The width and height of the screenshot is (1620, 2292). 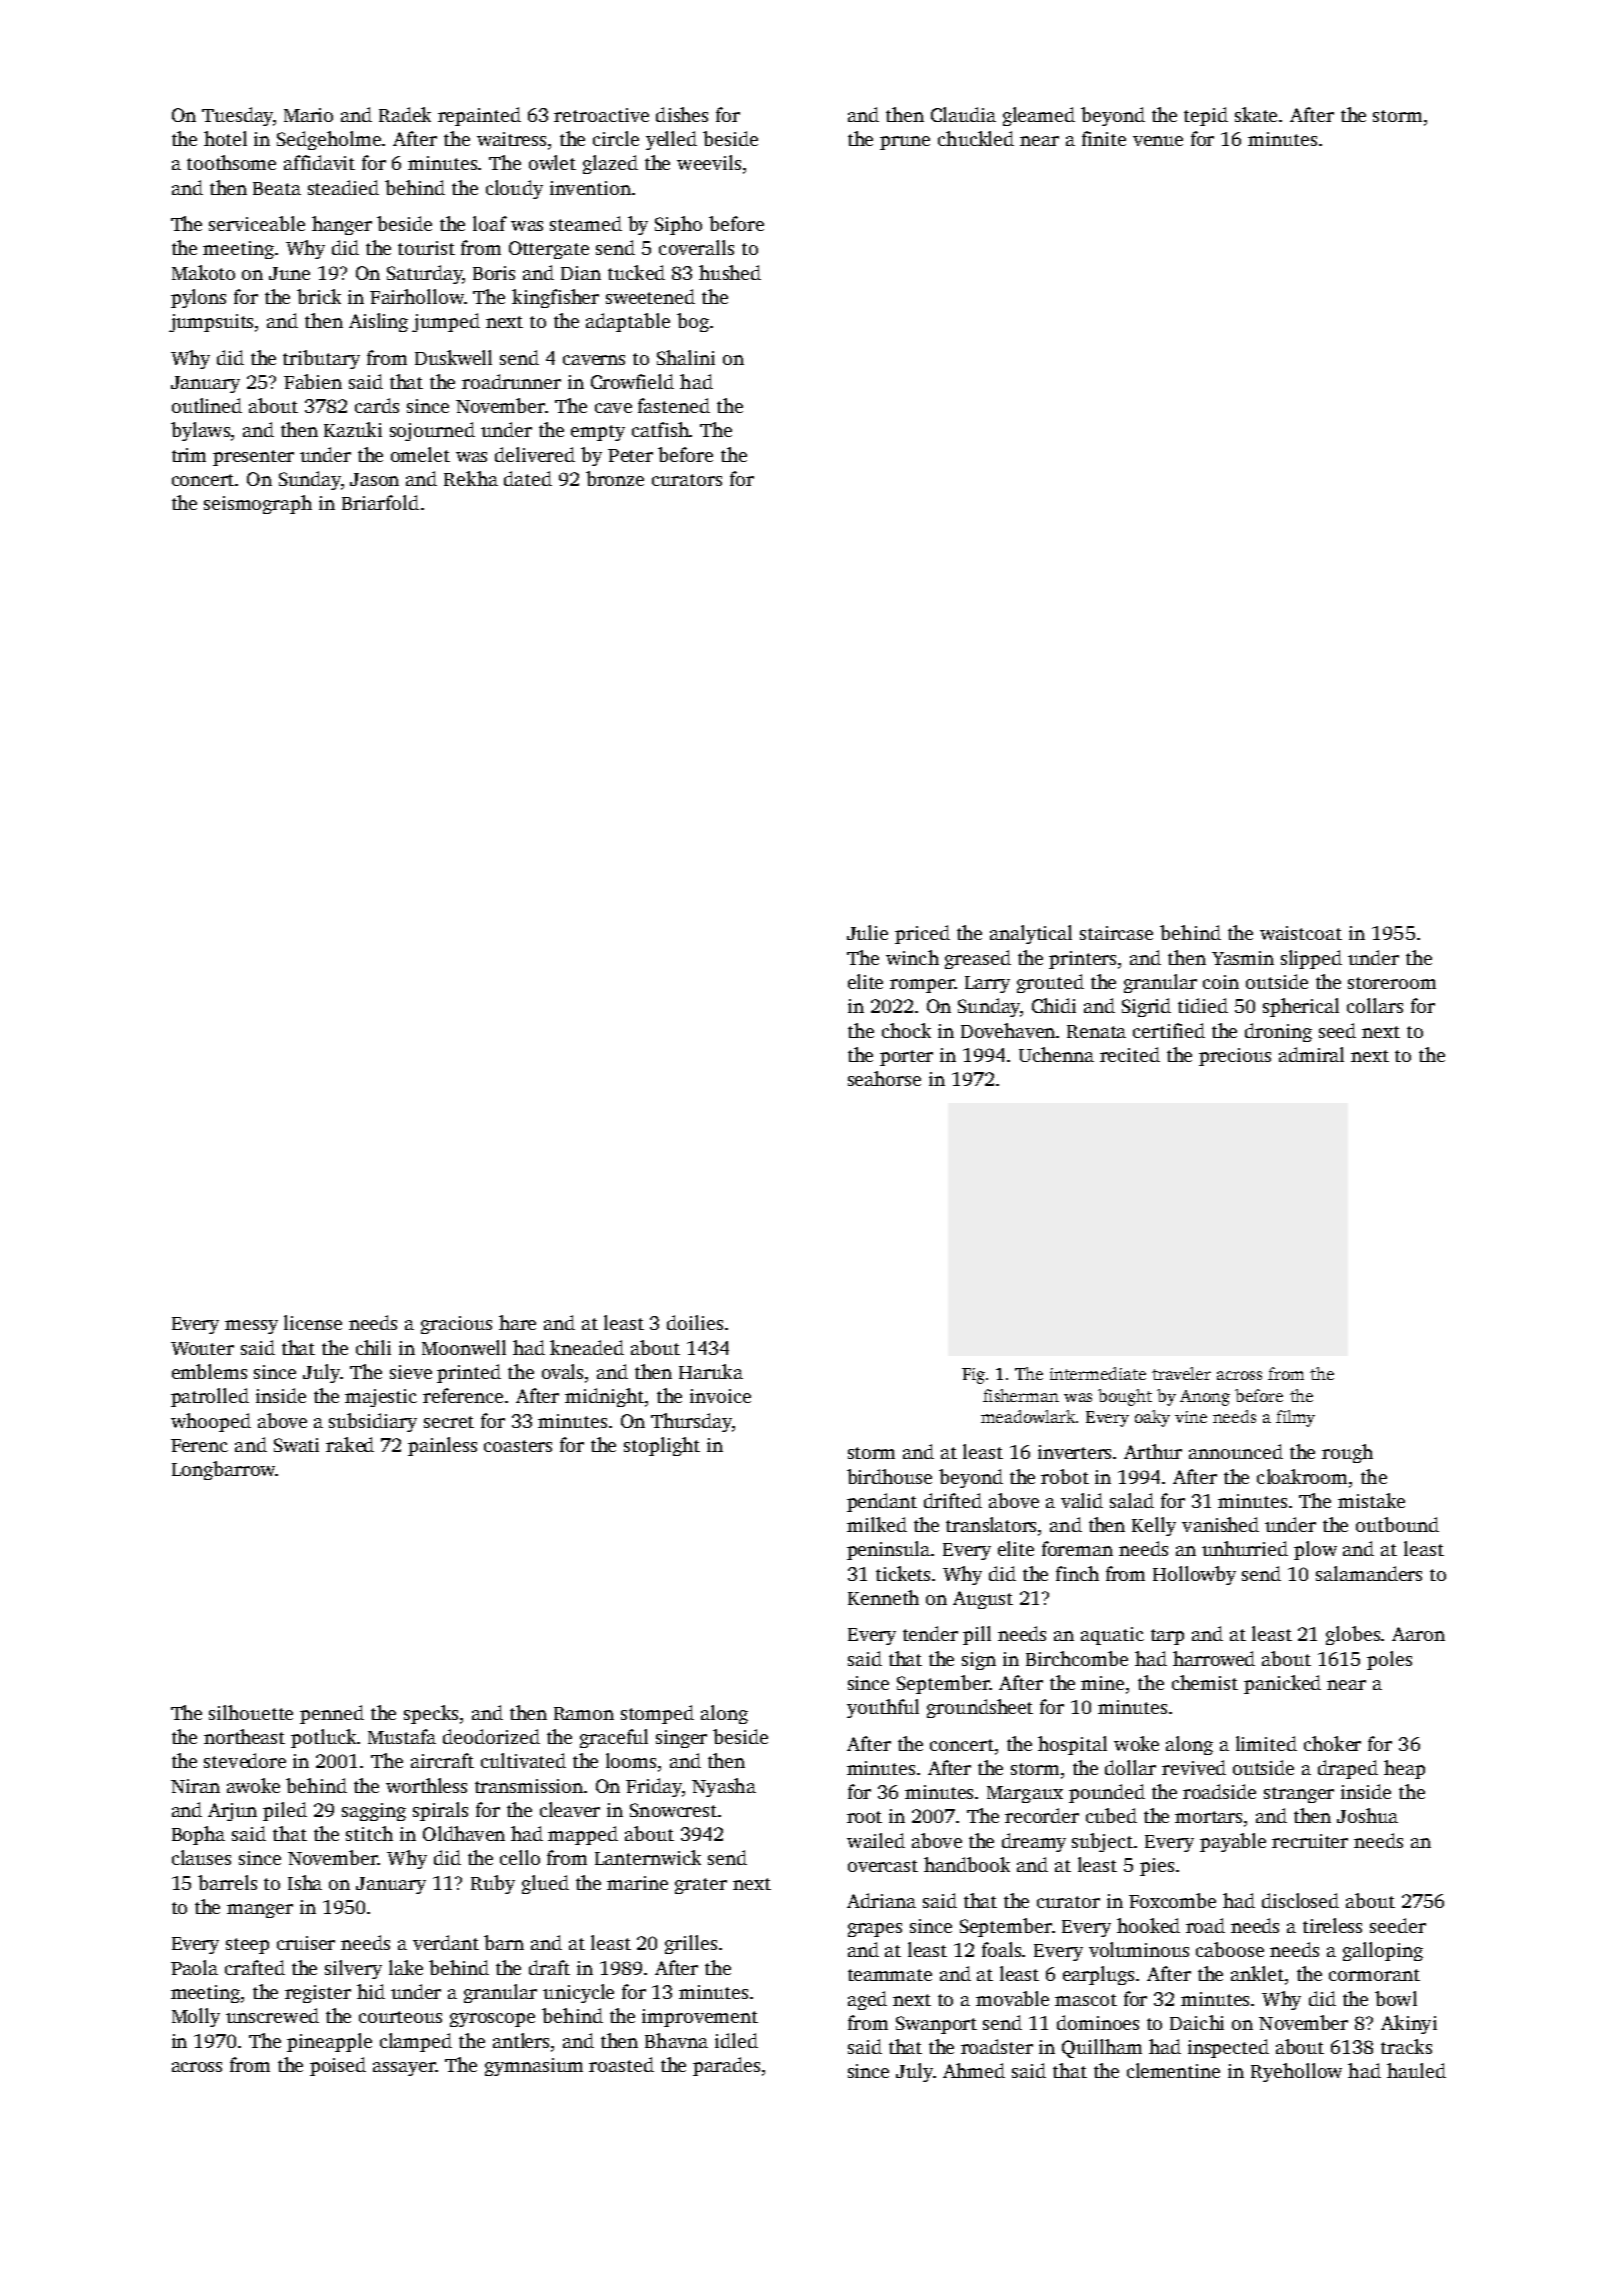 I want to click on venue, so click(x=1158, y=141).
